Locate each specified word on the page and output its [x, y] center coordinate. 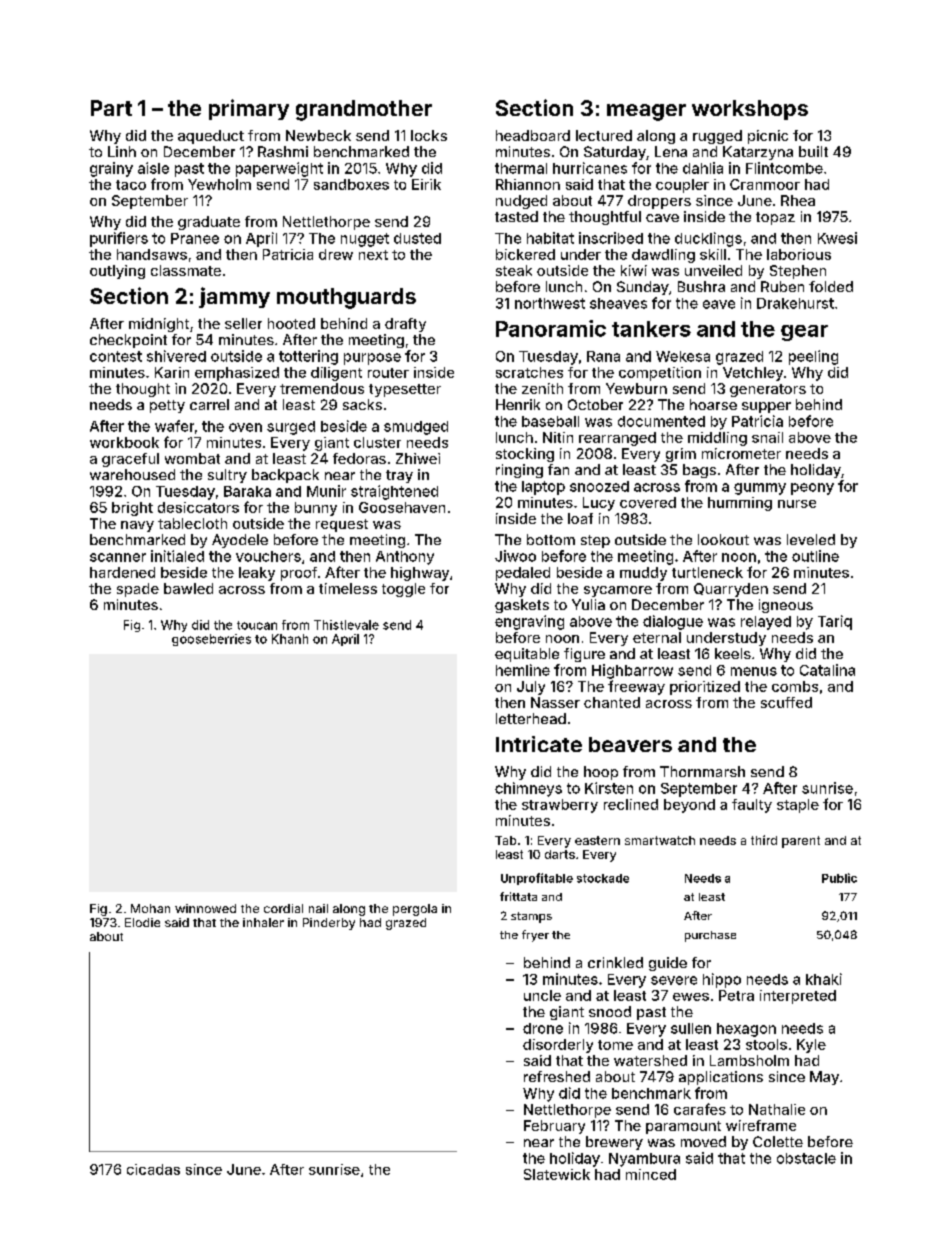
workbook [124, 442]
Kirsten [609, 788]
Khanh [290, 639]
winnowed [205, 908]
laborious [799, 254]
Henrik [518, 404]
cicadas [153, 1169]
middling [717, 439]
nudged [521, 202]
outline [815, 556]
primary [249, 109]
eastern [597, 840]
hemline [523, 670]
